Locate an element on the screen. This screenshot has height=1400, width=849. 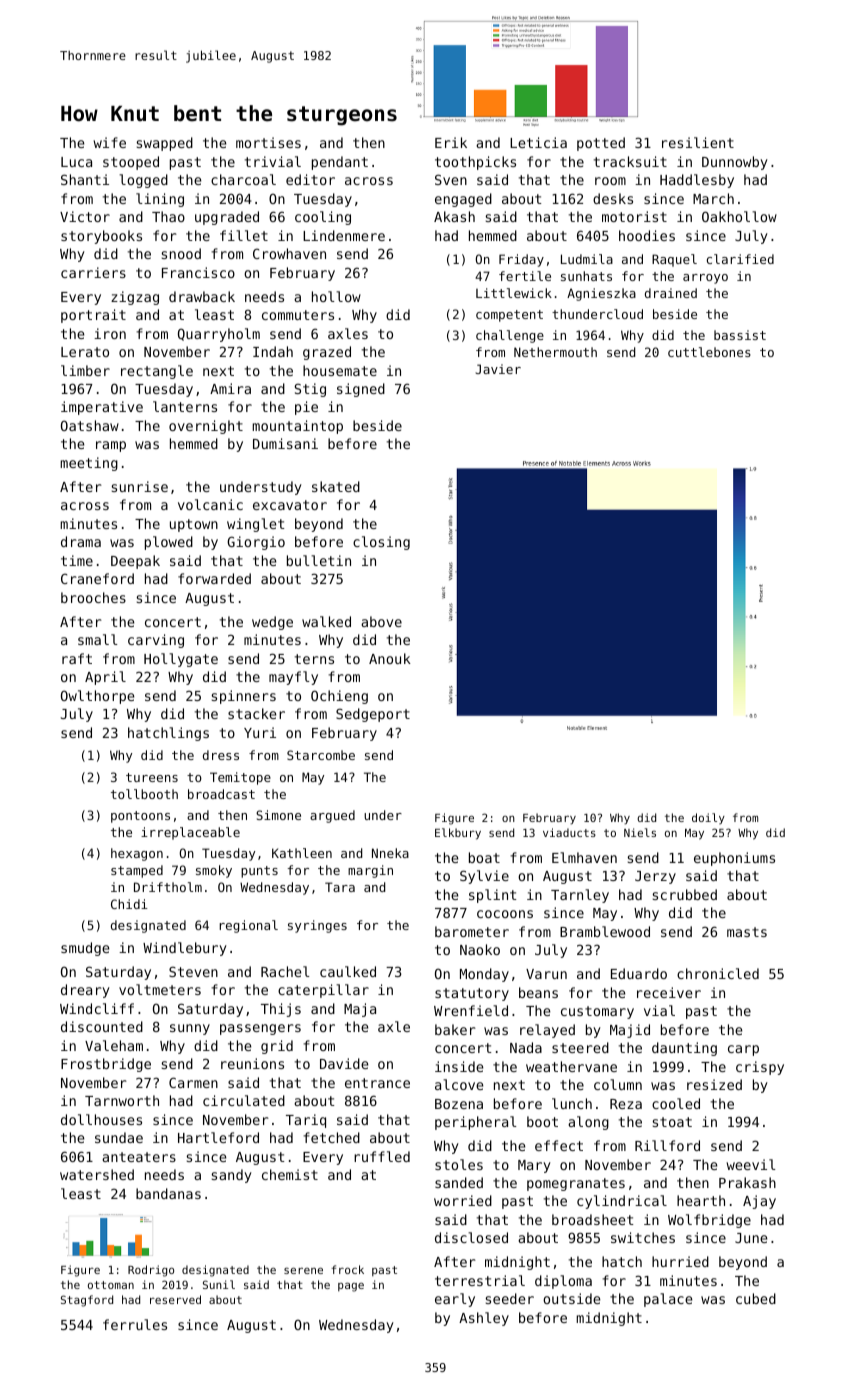
competent is located at coordinates (509, 316).
